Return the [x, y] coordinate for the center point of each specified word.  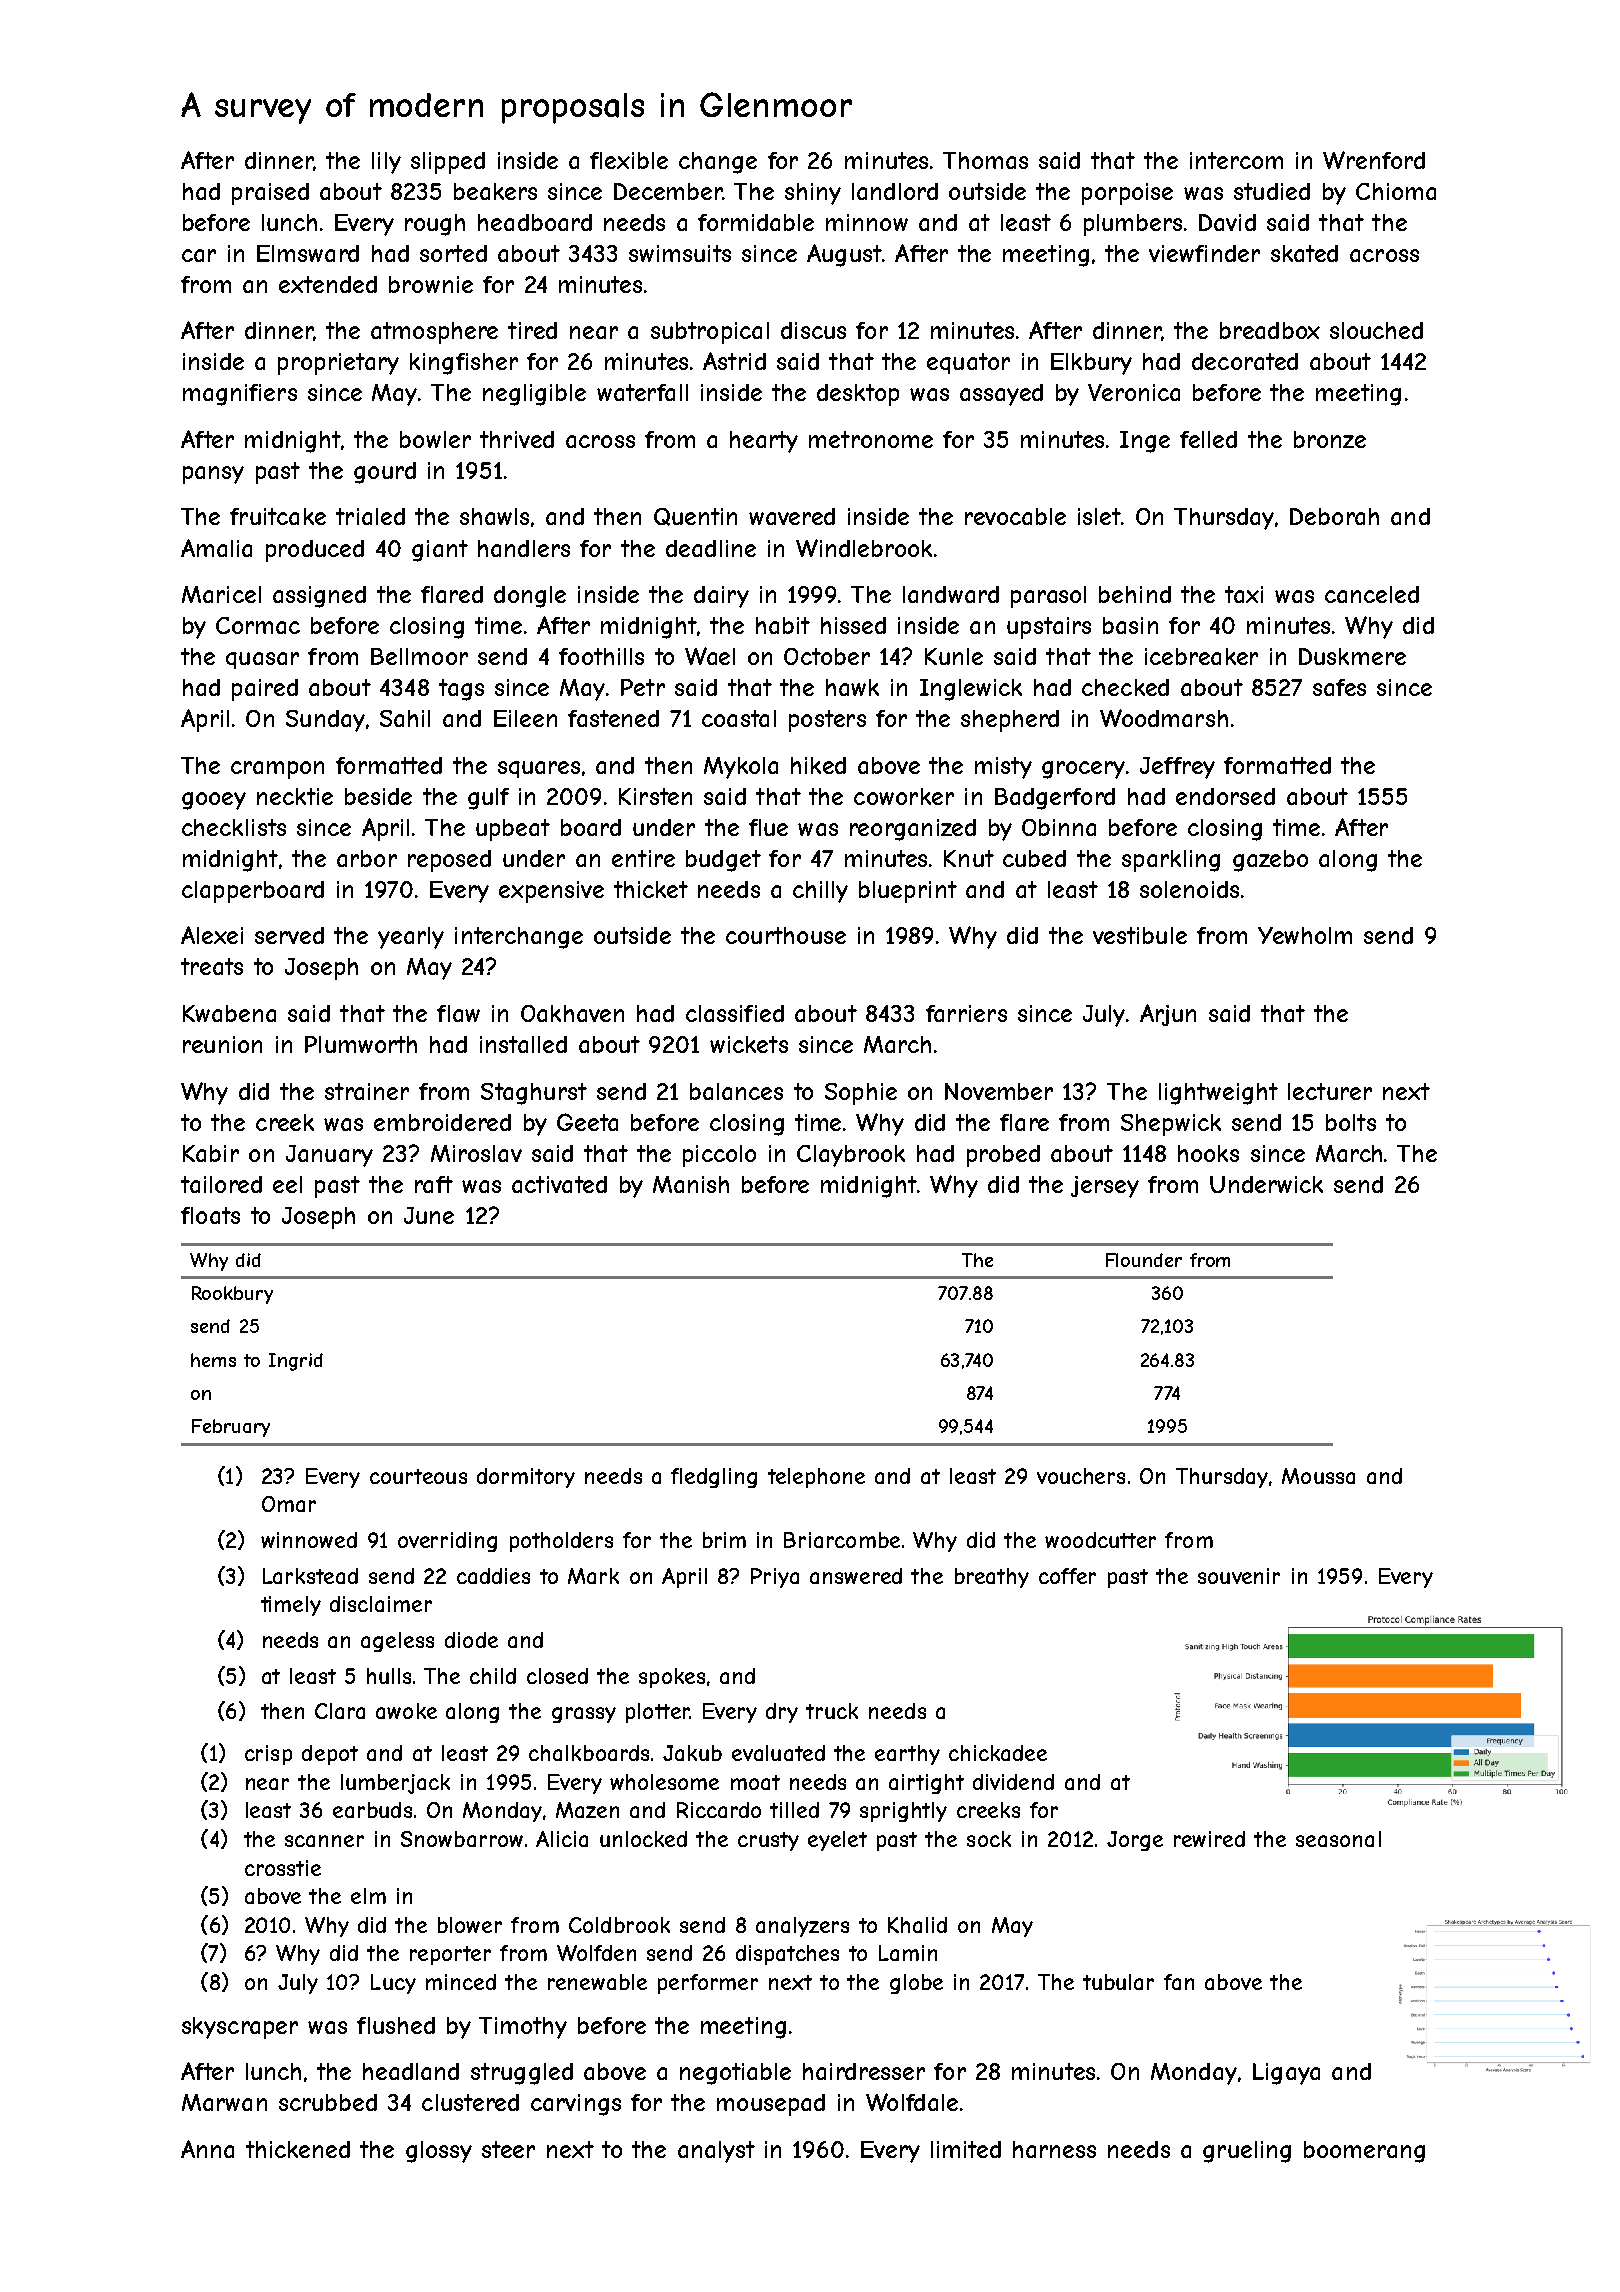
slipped [448, 163]
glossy [439, 2152]
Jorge [1135, 1841]
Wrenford [1374, 160]
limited [966, 2149]
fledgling [714, 1478]
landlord [895, 191]
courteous [418, 1476]
